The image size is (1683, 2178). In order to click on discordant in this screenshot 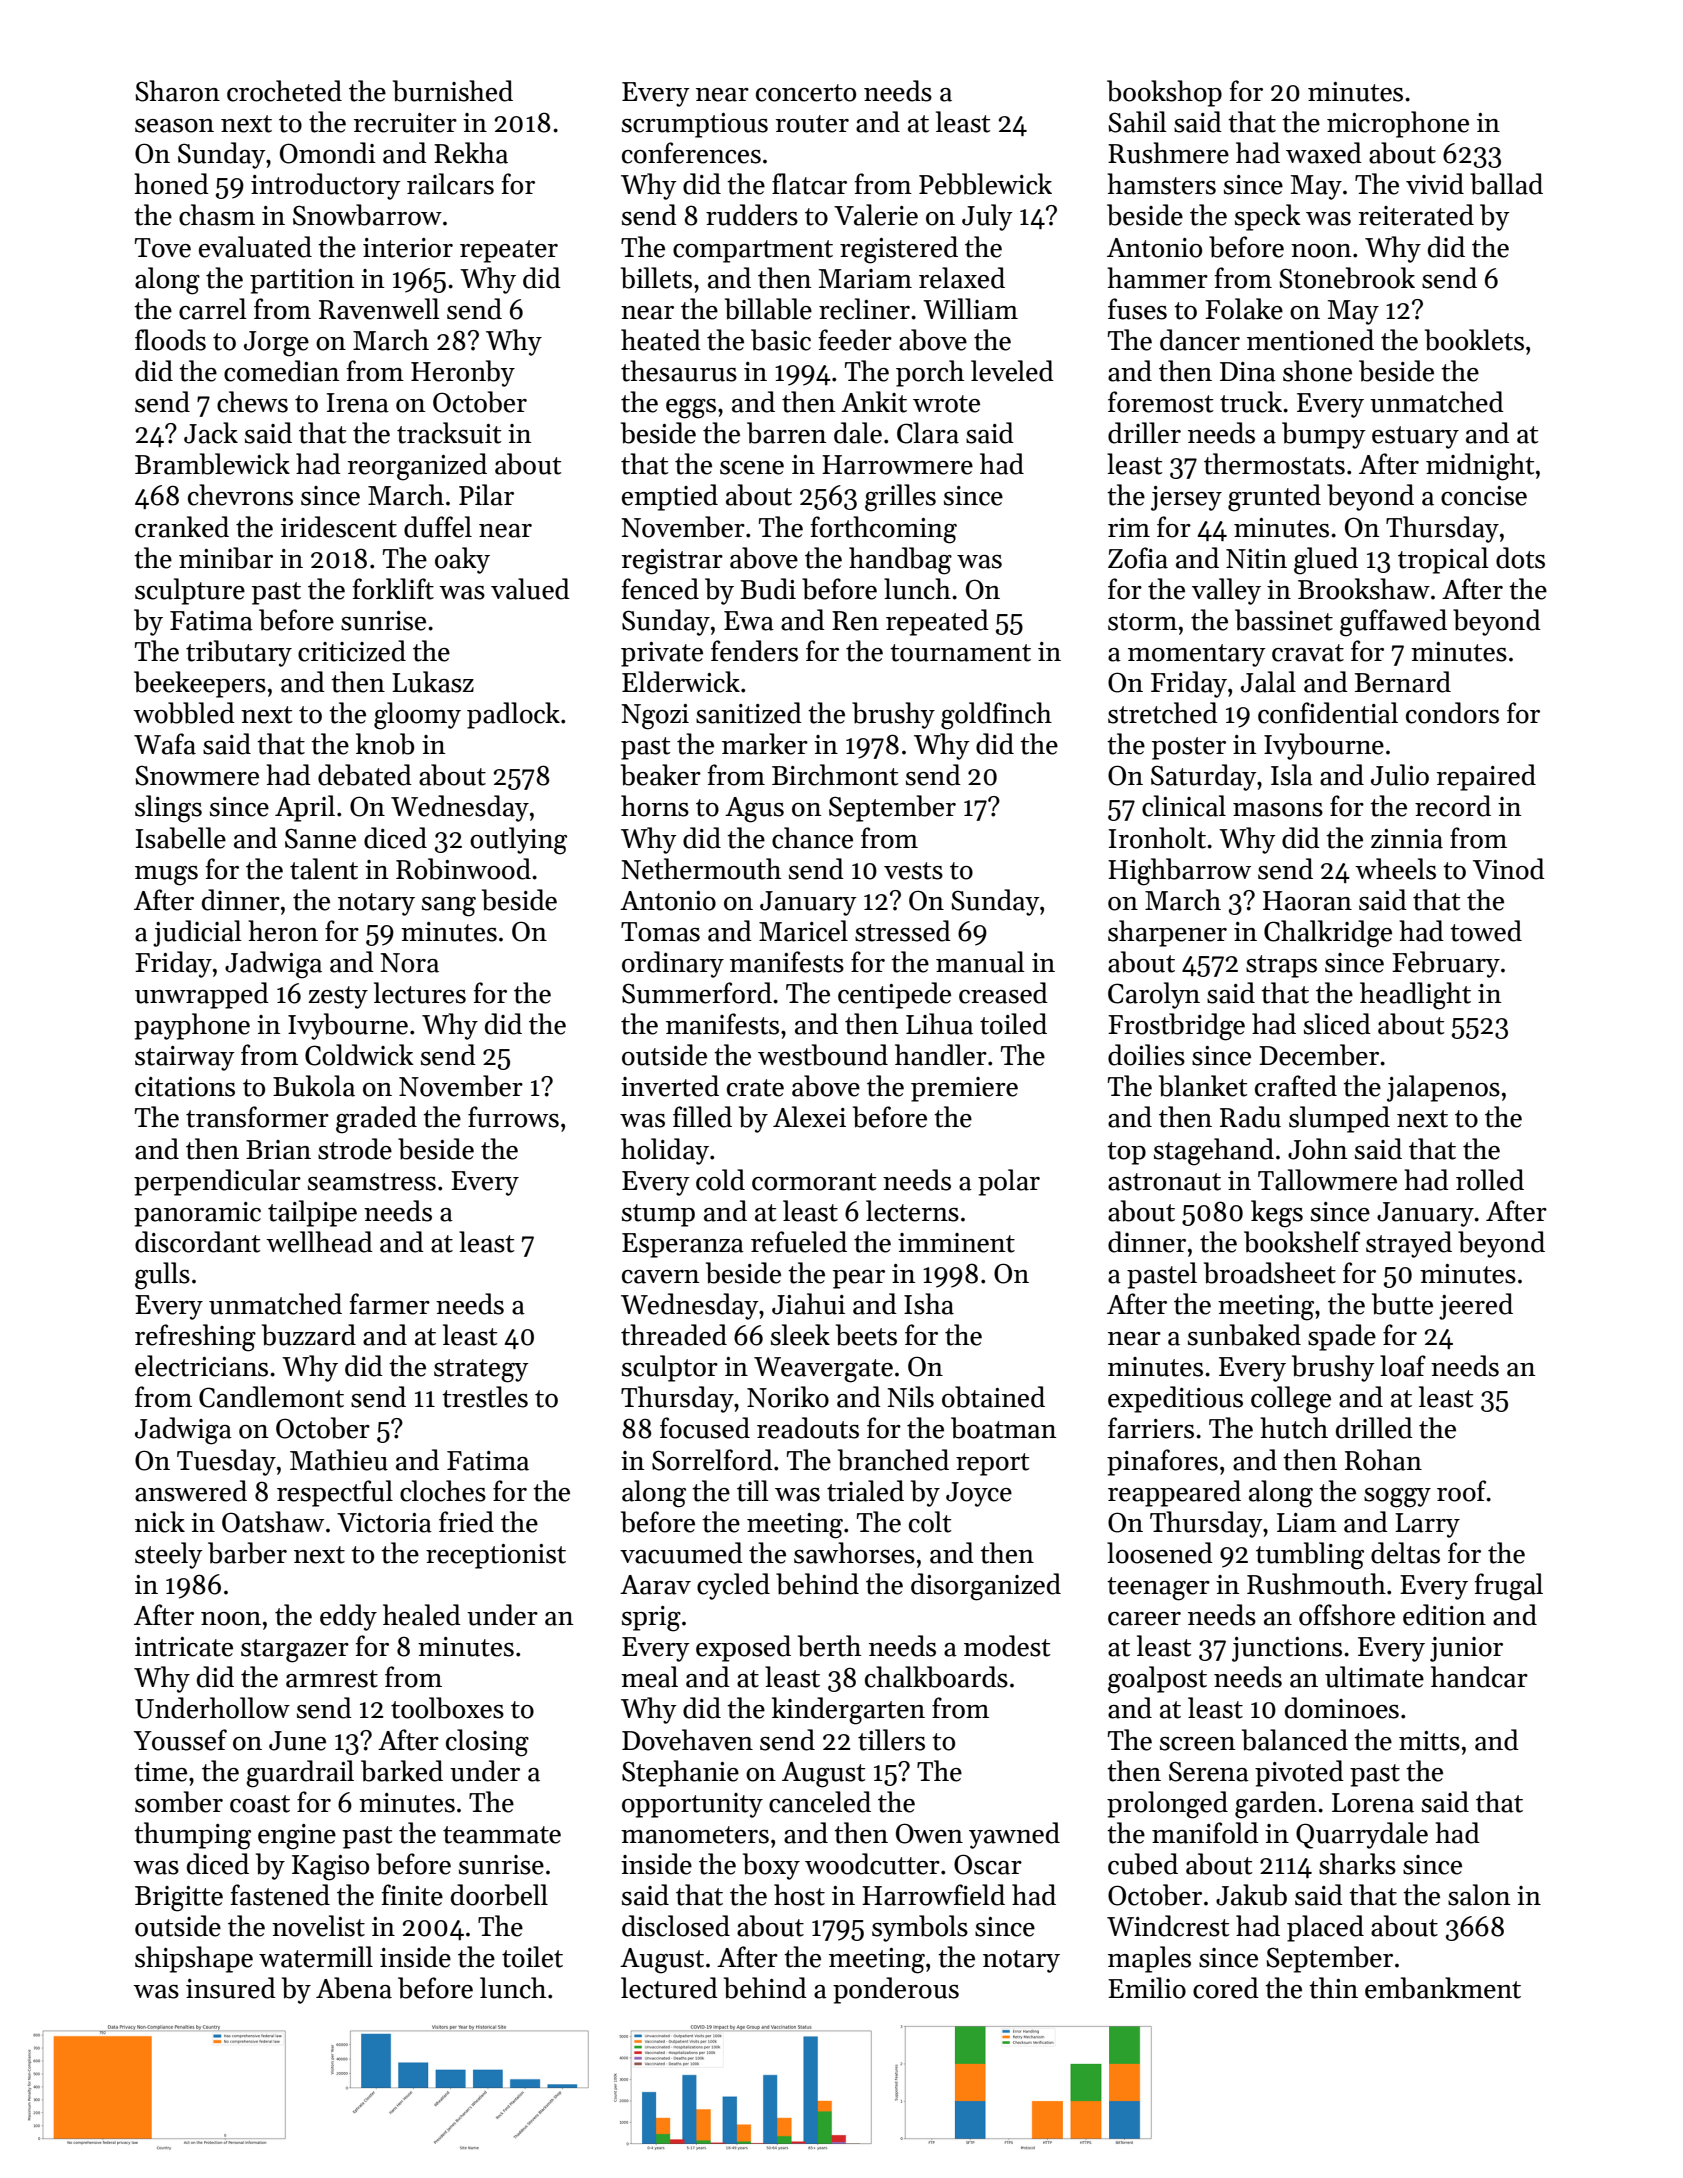, I will do `click(197, 1242)`.
